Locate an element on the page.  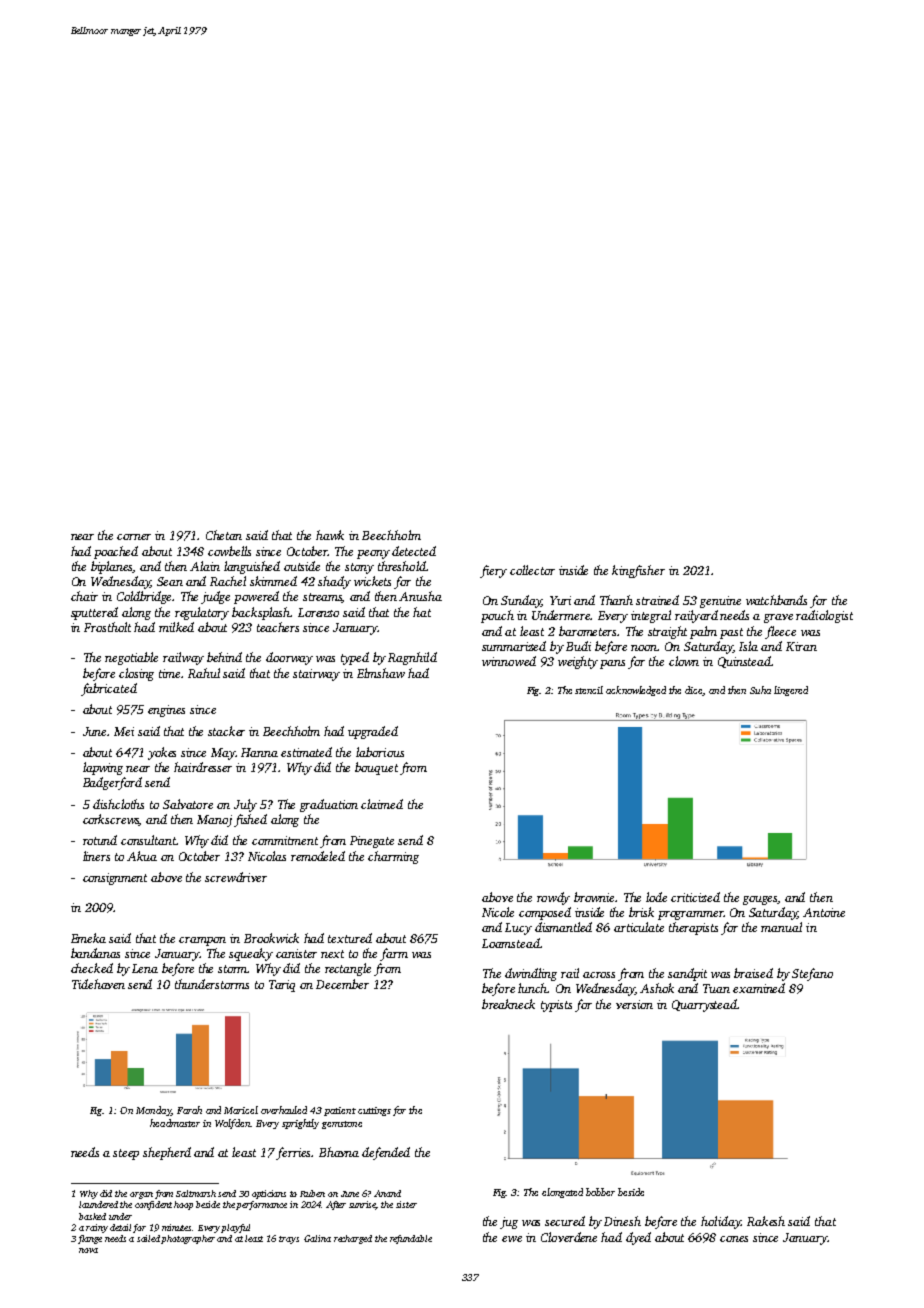
hawk is located at coordinates (330, 535).
